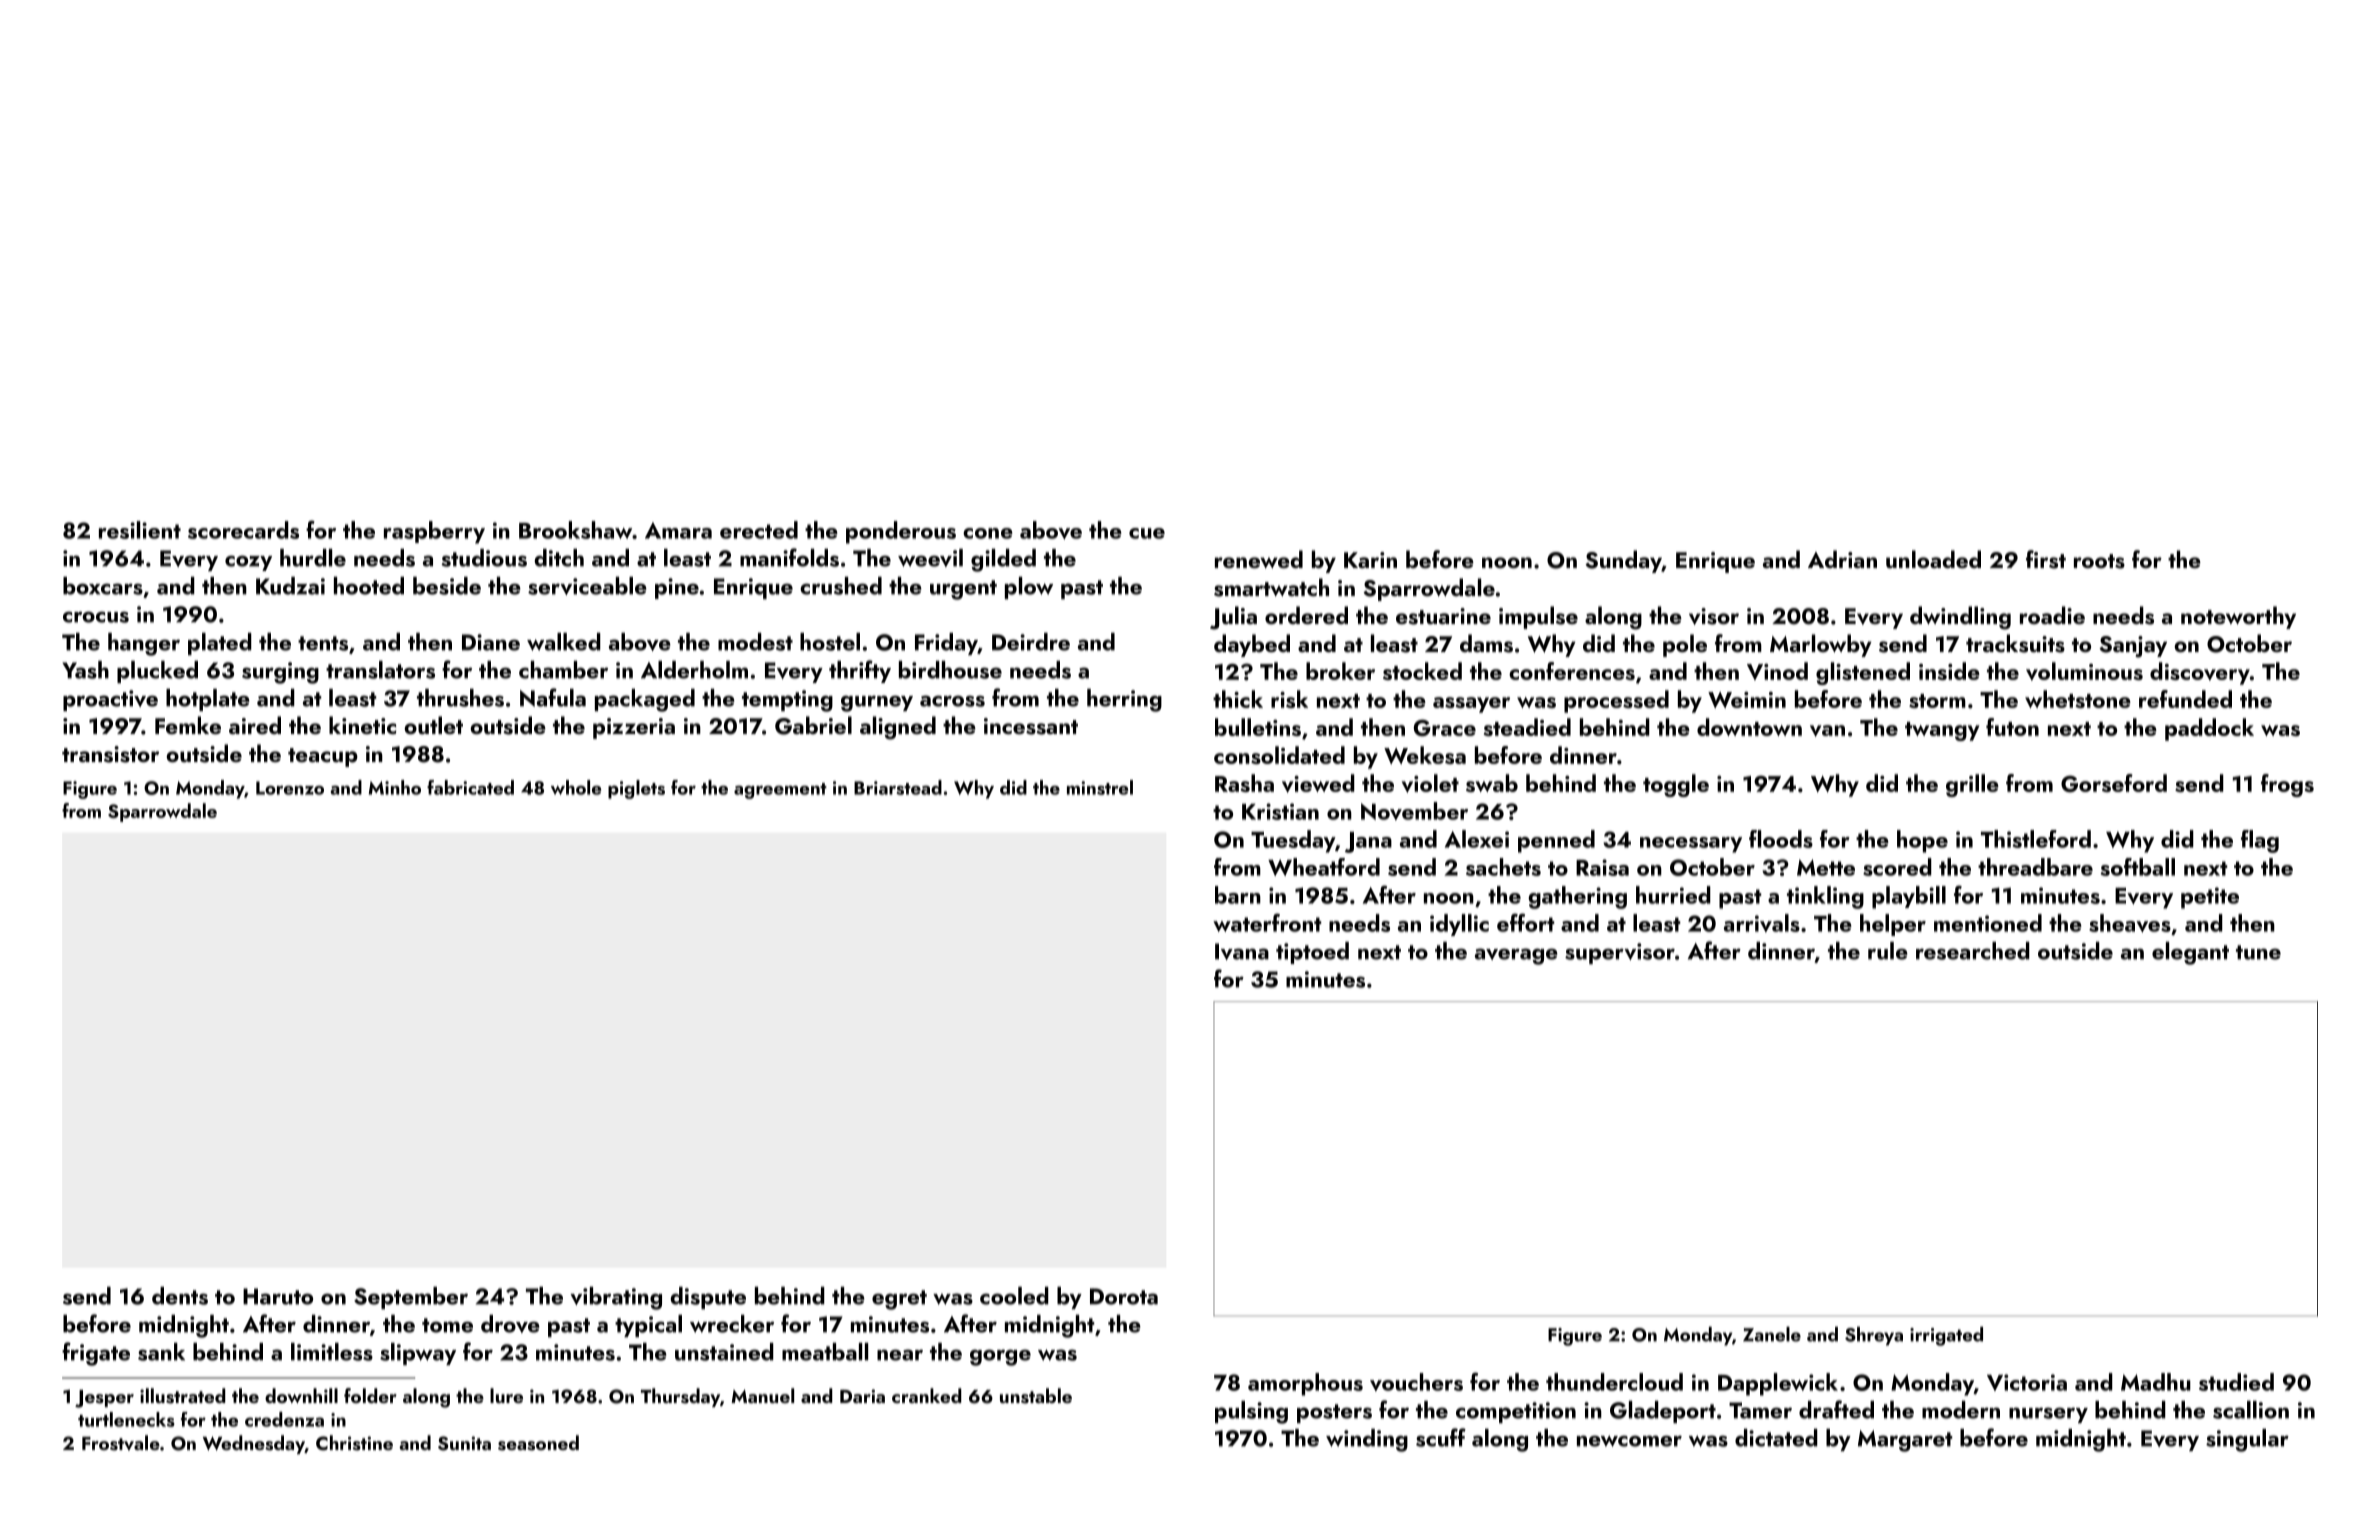 This screenshot has width=2380, height=1540. I want to click on waterfront, so click(1267, 922).
